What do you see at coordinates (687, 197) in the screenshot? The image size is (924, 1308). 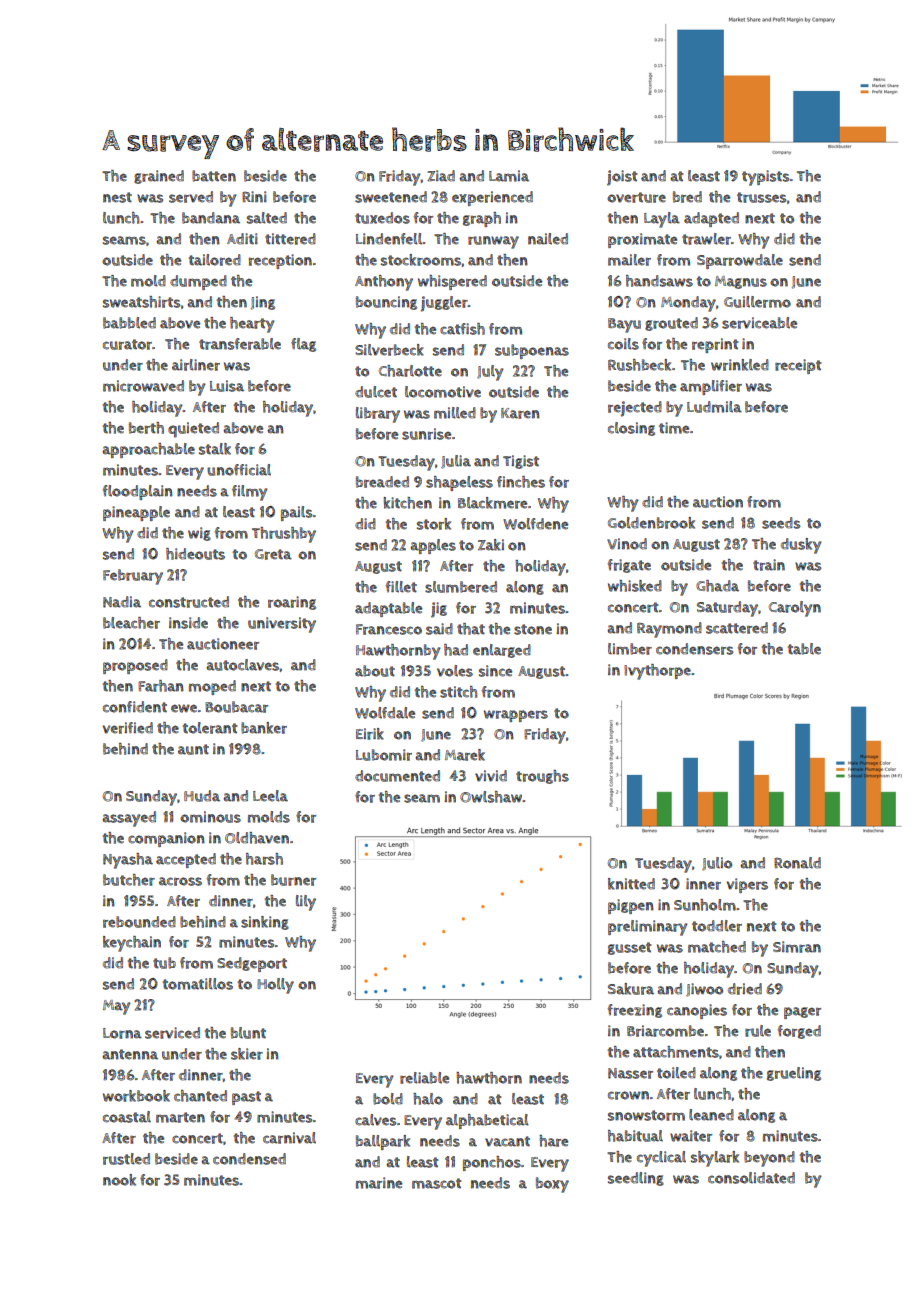 I see `bred` at bounding box center [687, 197].
